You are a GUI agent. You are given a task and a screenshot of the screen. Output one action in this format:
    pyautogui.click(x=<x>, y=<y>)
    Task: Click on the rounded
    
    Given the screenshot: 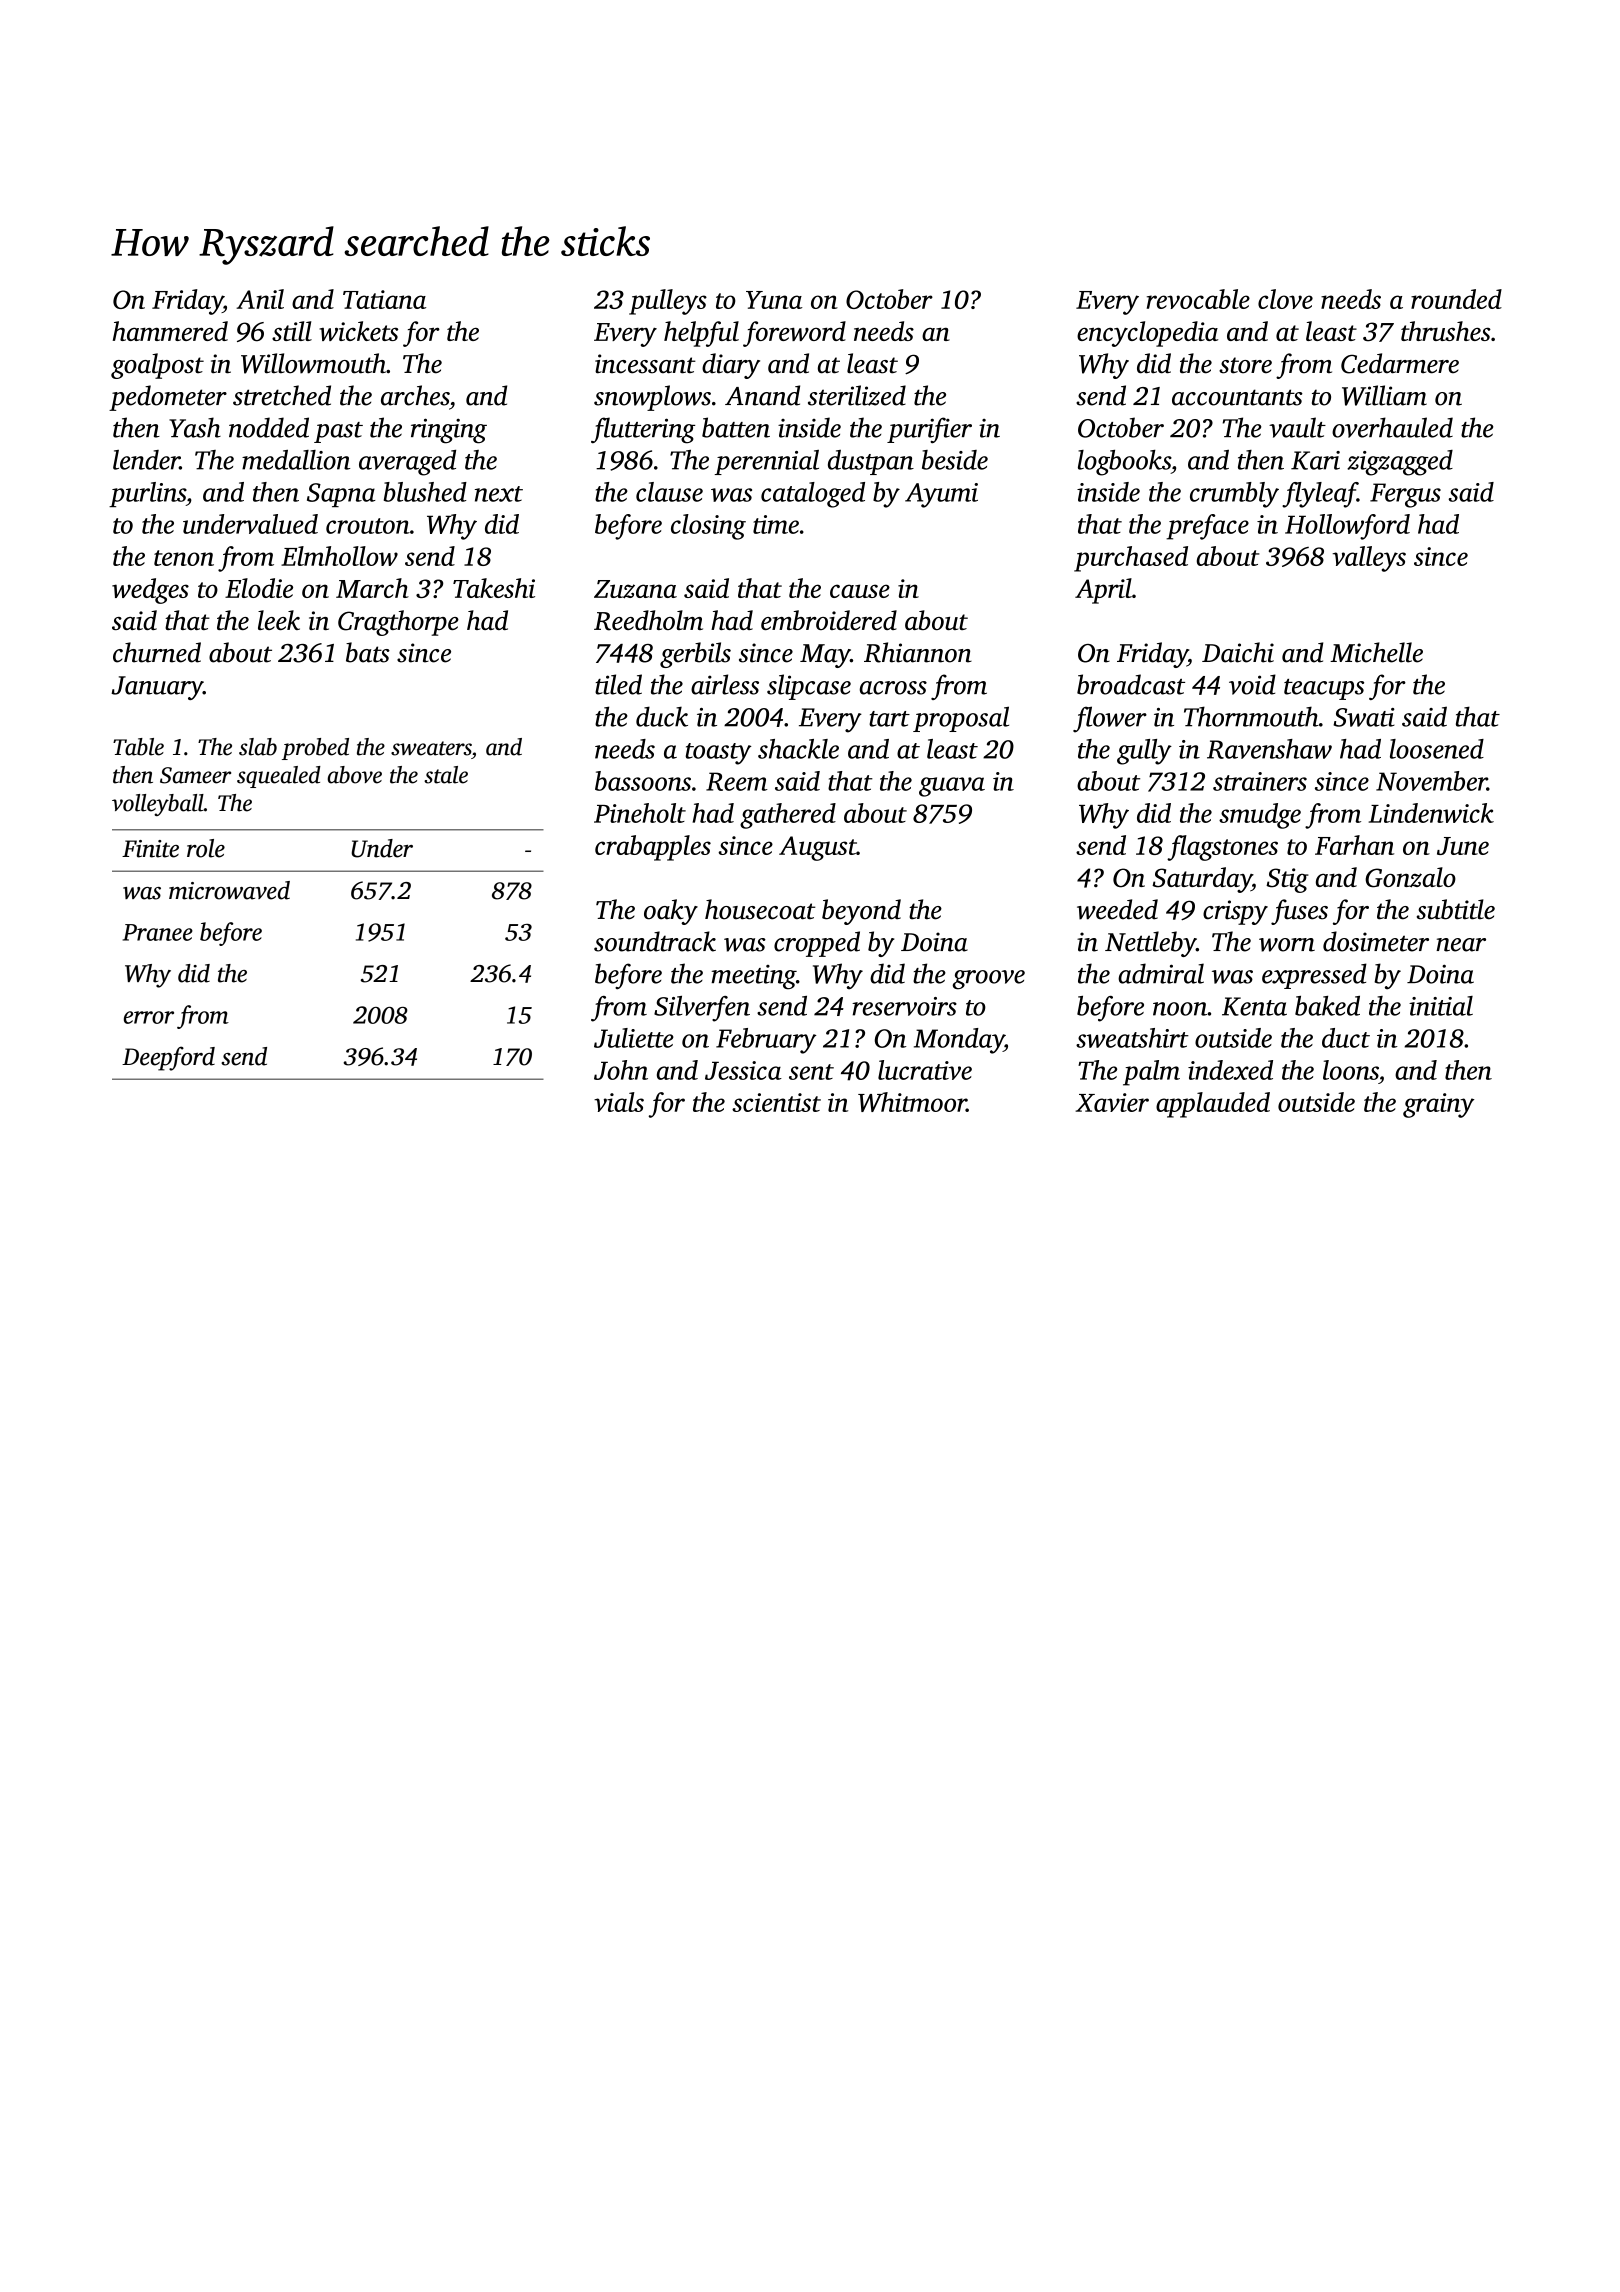 What is the action you would take?
    pyautogui.click(x=1456, y=299)
